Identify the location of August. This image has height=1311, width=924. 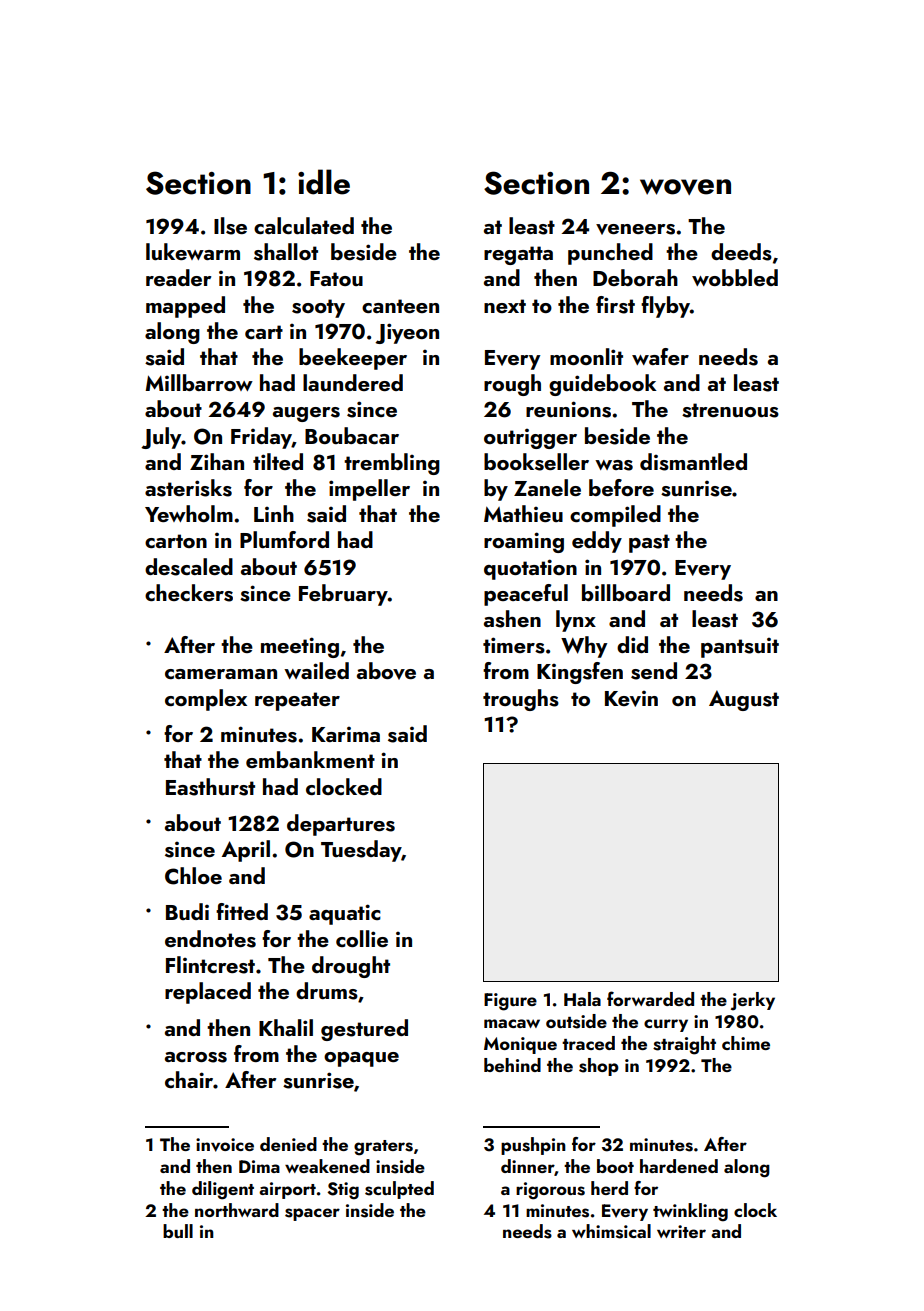
(744, 700).
